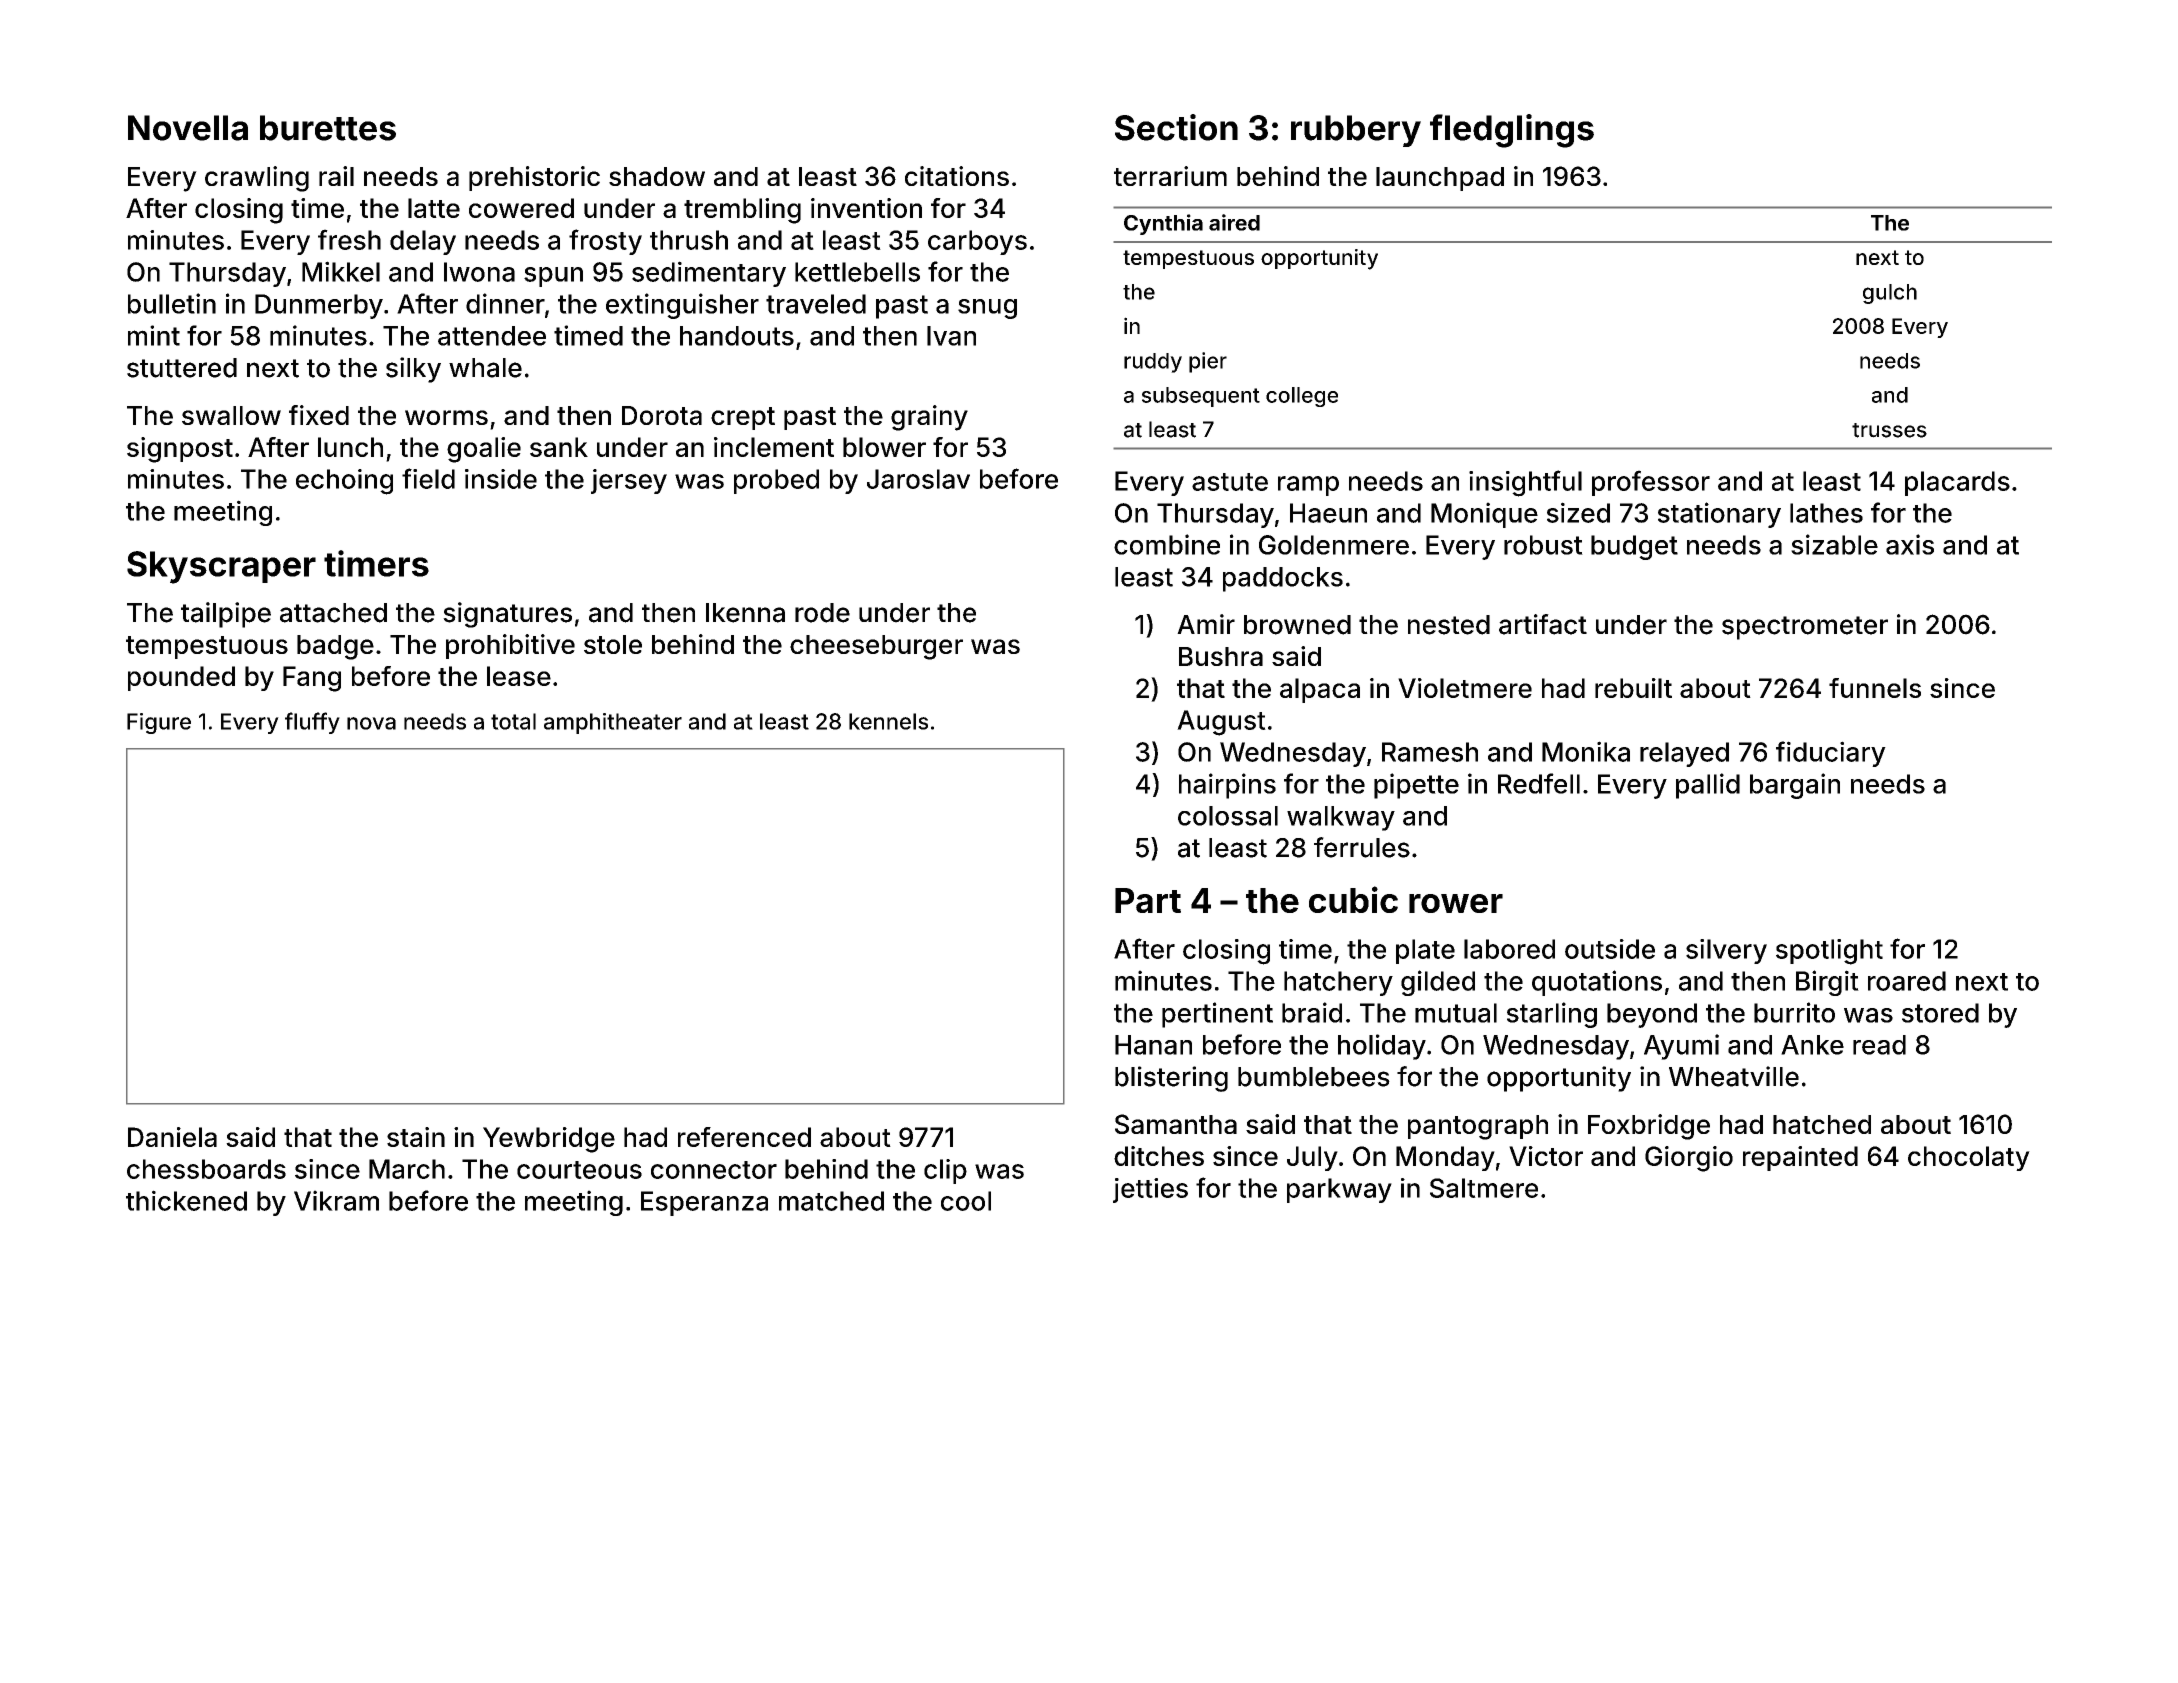 This screenshot has width=2178, height=1683. I want to click on snug, so click(987, 309).
